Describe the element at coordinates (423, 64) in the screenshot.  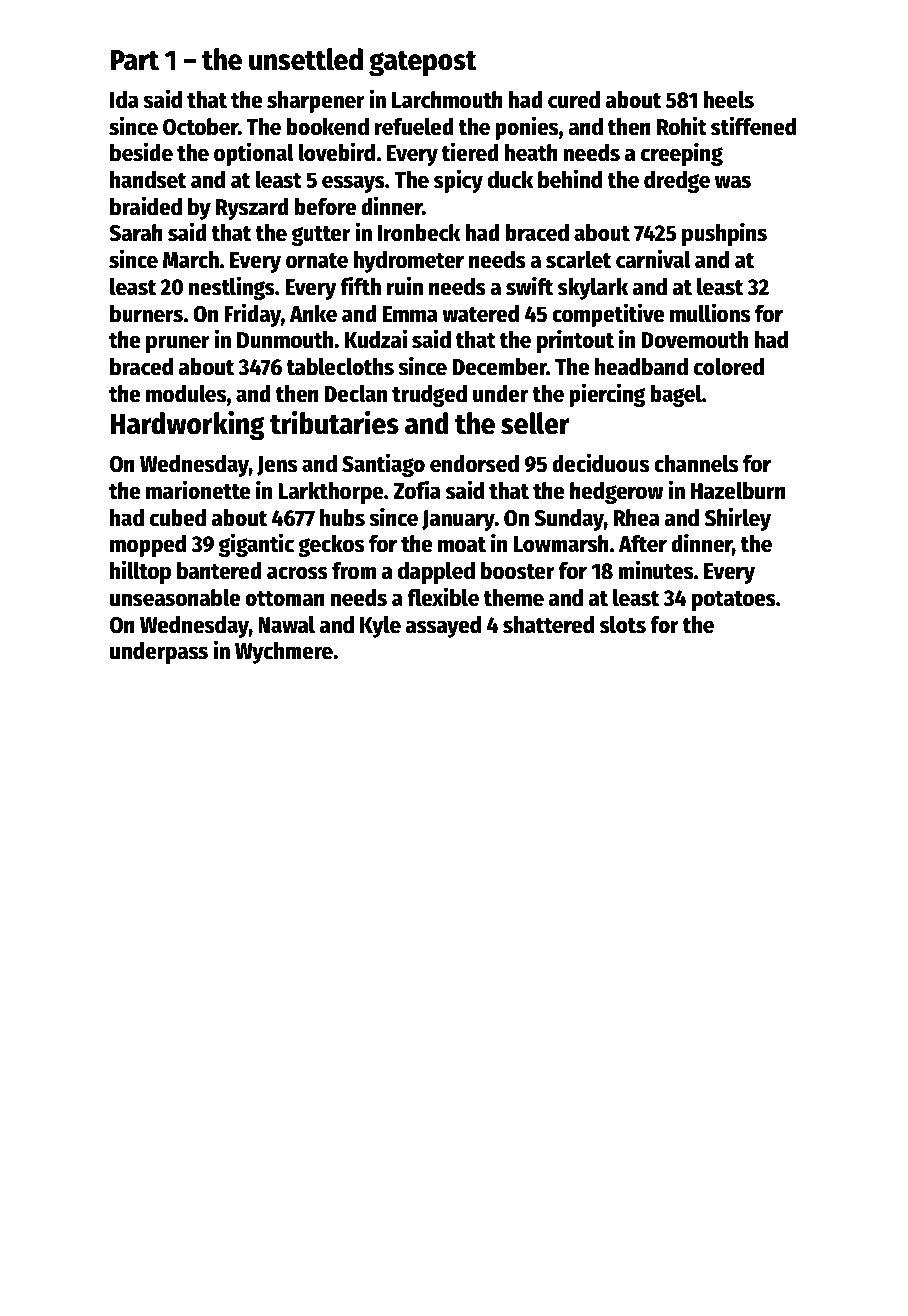
I see `gatepost` at that location.
